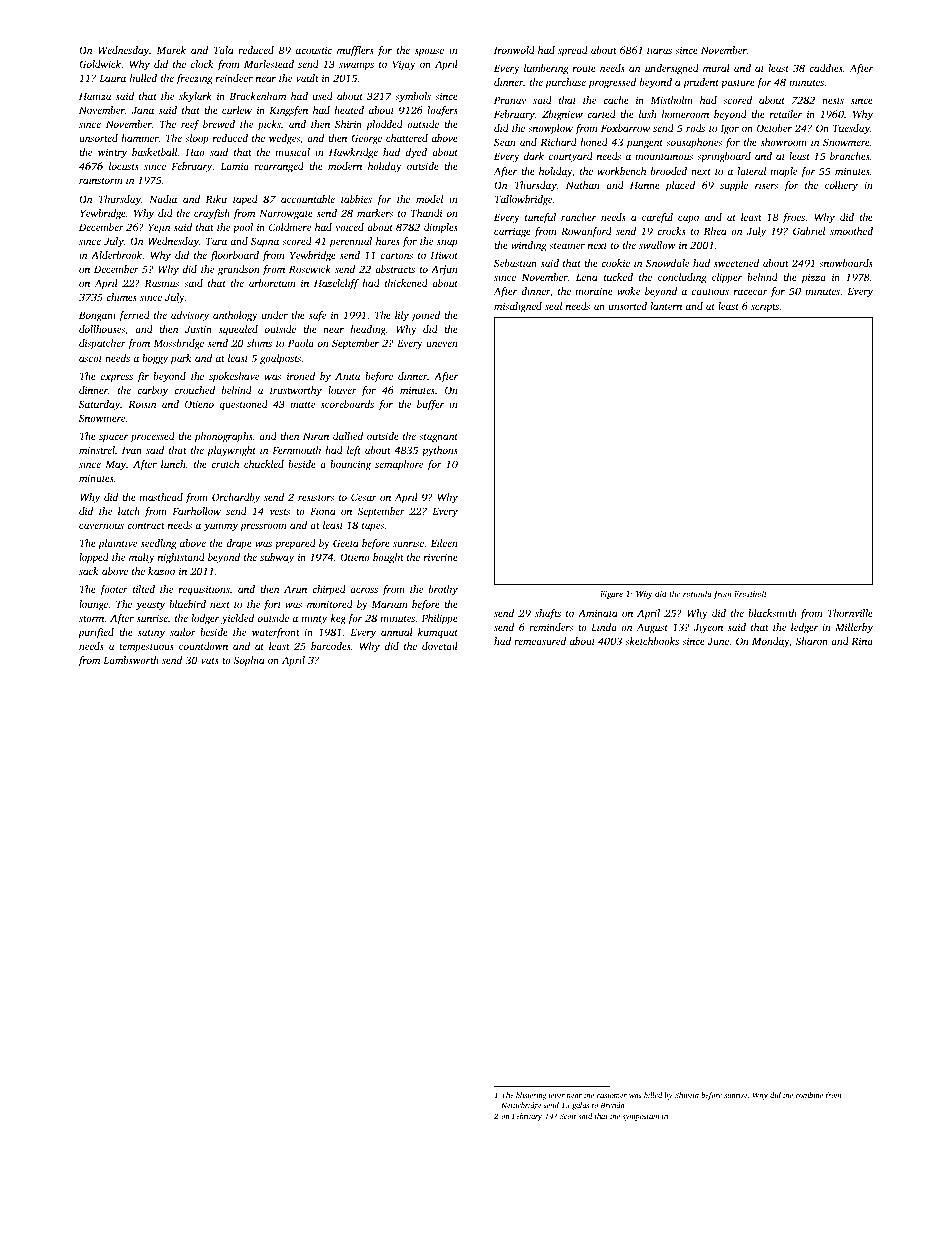 The height and width of the page is (1233, 952). I want to click on blistering, so click(531, 1096).
